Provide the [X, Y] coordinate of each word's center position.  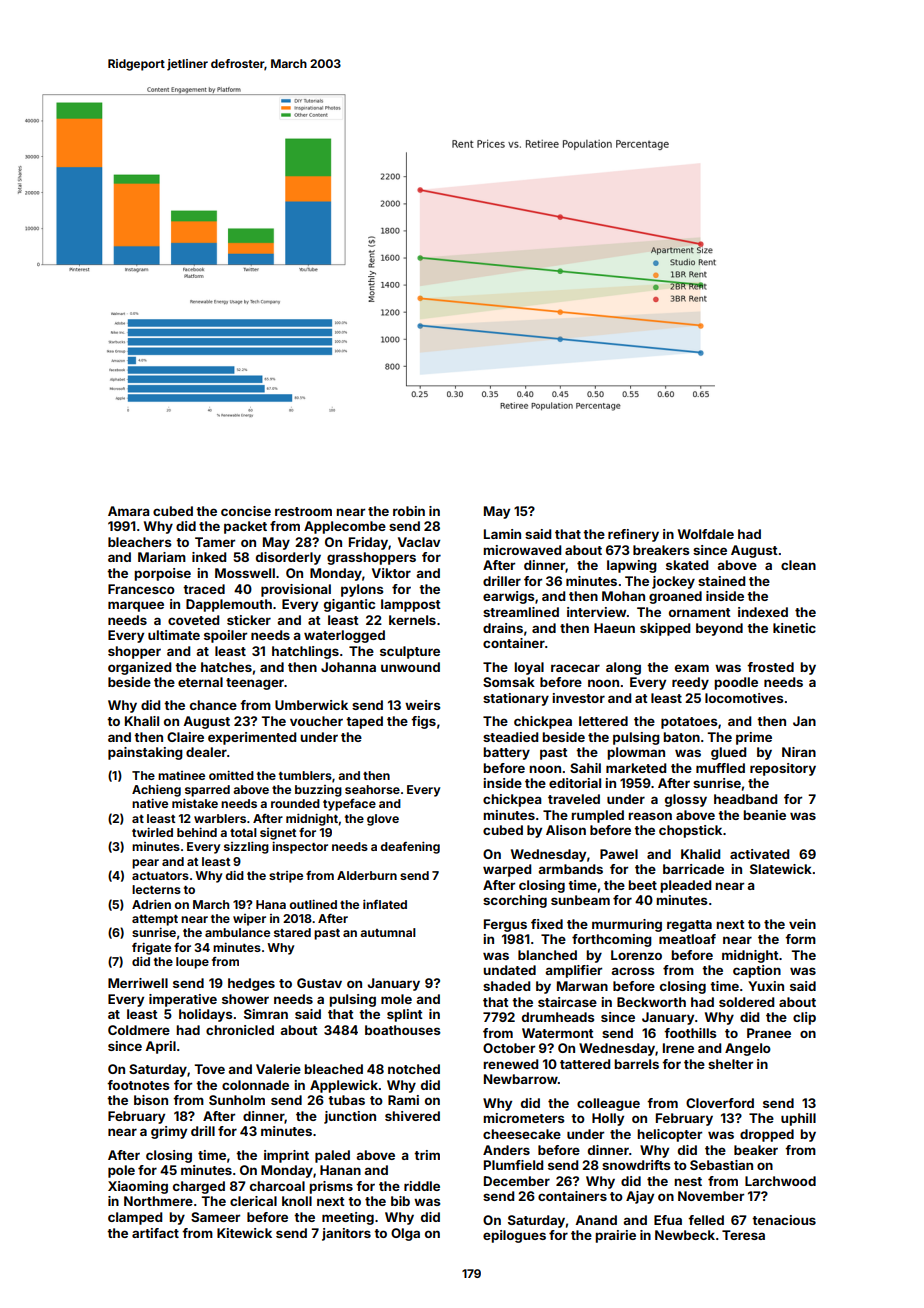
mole [396, 999]
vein [802, 924]
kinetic [794, 628]
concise [246, 511]
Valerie [278, 1069]
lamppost [411, 605]
